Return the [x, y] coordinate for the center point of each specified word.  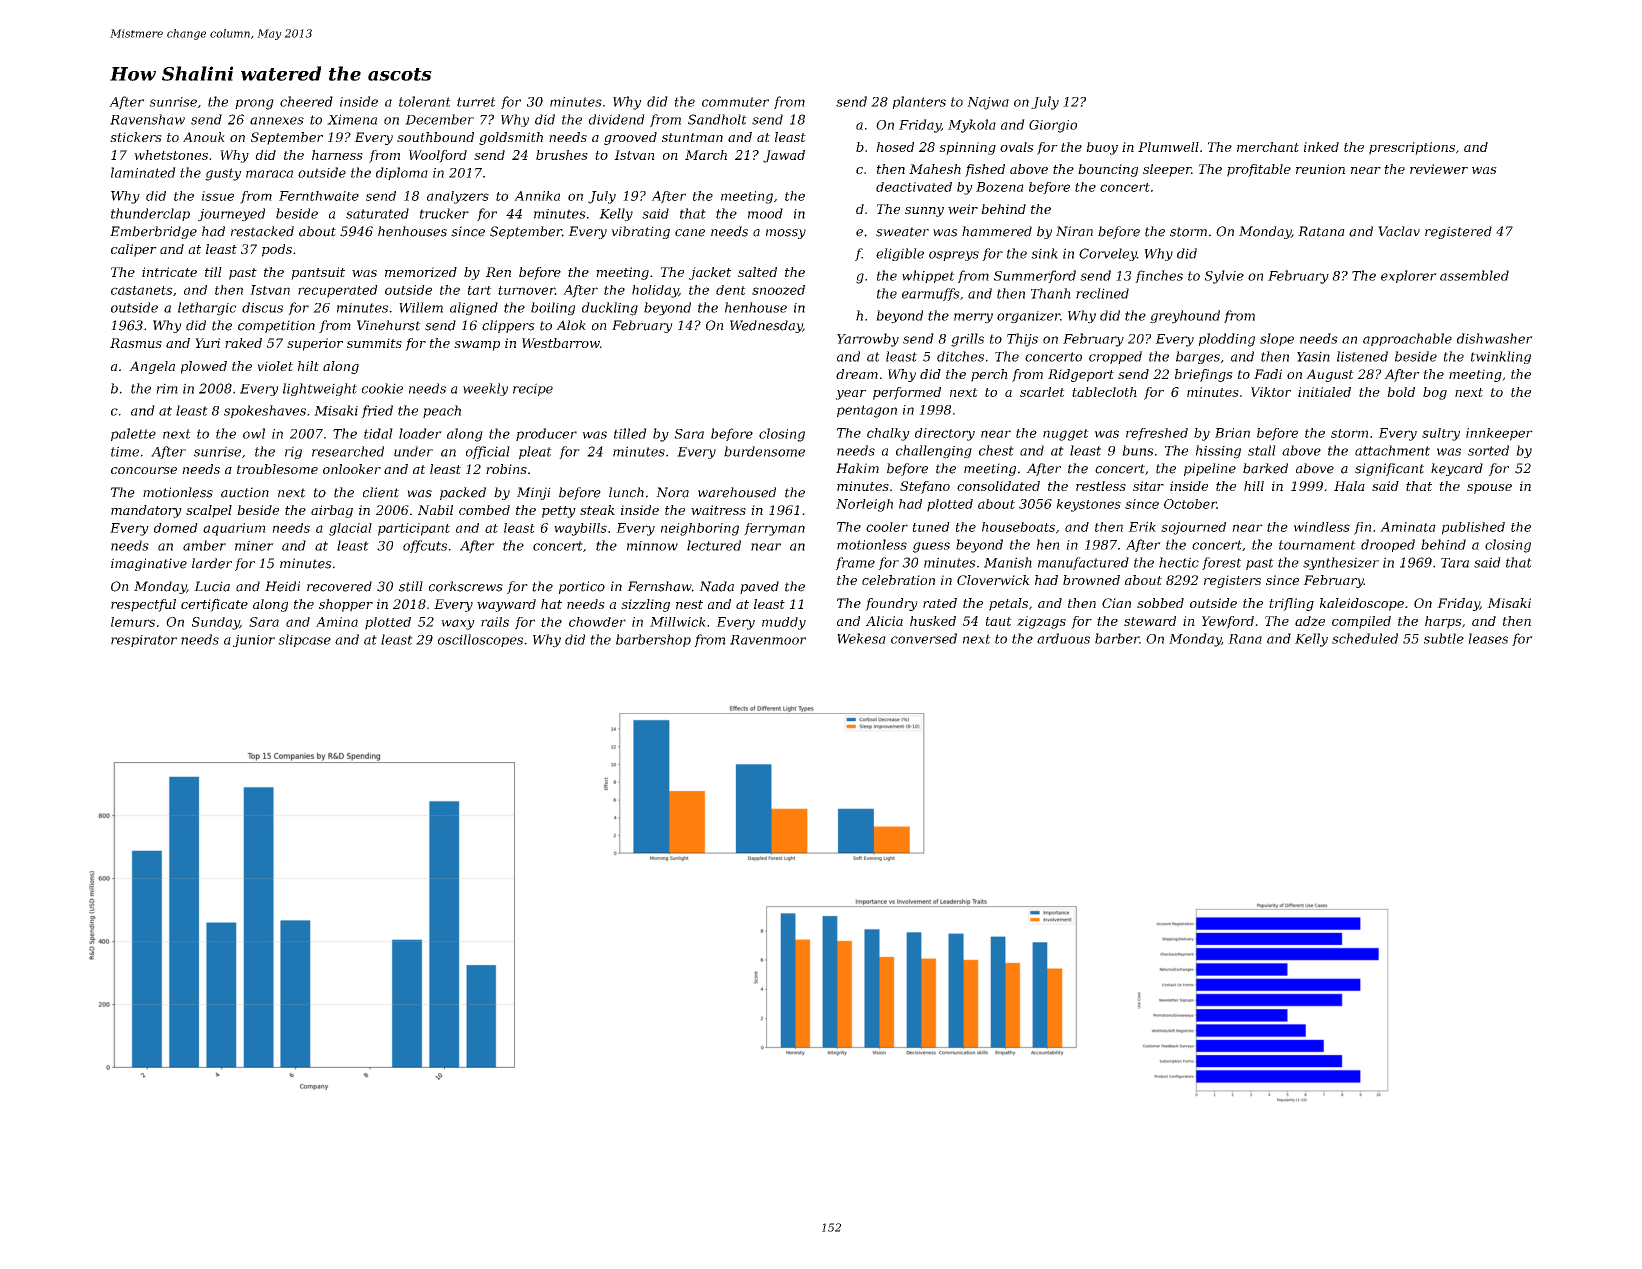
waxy [458, 624]
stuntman [692, 137]
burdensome [764, 451]
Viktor [1271, 392]
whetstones [171, 155]
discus [262, 307]
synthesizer [1341, 563]
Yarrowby [868, 340]
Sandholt [717, 119]
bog [1435, 393]
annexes [277, 121]
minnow [652, 546]
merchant [1268, 147]
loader [420, 433]
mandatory [146, 511]
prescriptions [1412, 148]
